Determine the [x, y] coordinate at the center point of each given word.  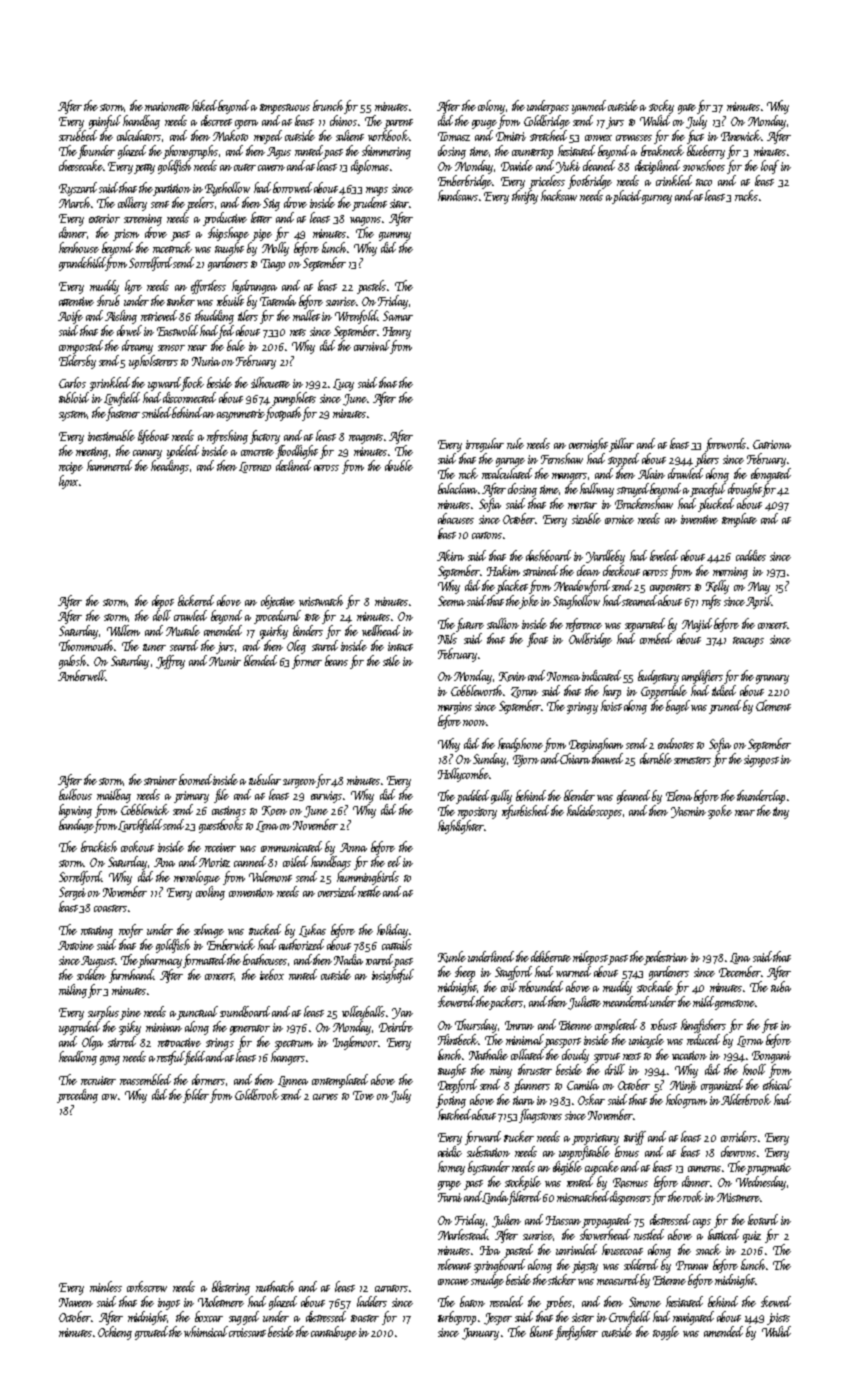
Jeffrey [170, 662]
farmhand [131, 976]
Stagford [513, 973]
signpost [761, 761]
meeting [92, 453]
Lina [740, 958]
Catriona [772, 444]
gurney [657, 199]
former [307, 662]
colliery [132, 204]
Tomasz [454, 136]
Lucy [343, 385]
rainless [106, 1286]
